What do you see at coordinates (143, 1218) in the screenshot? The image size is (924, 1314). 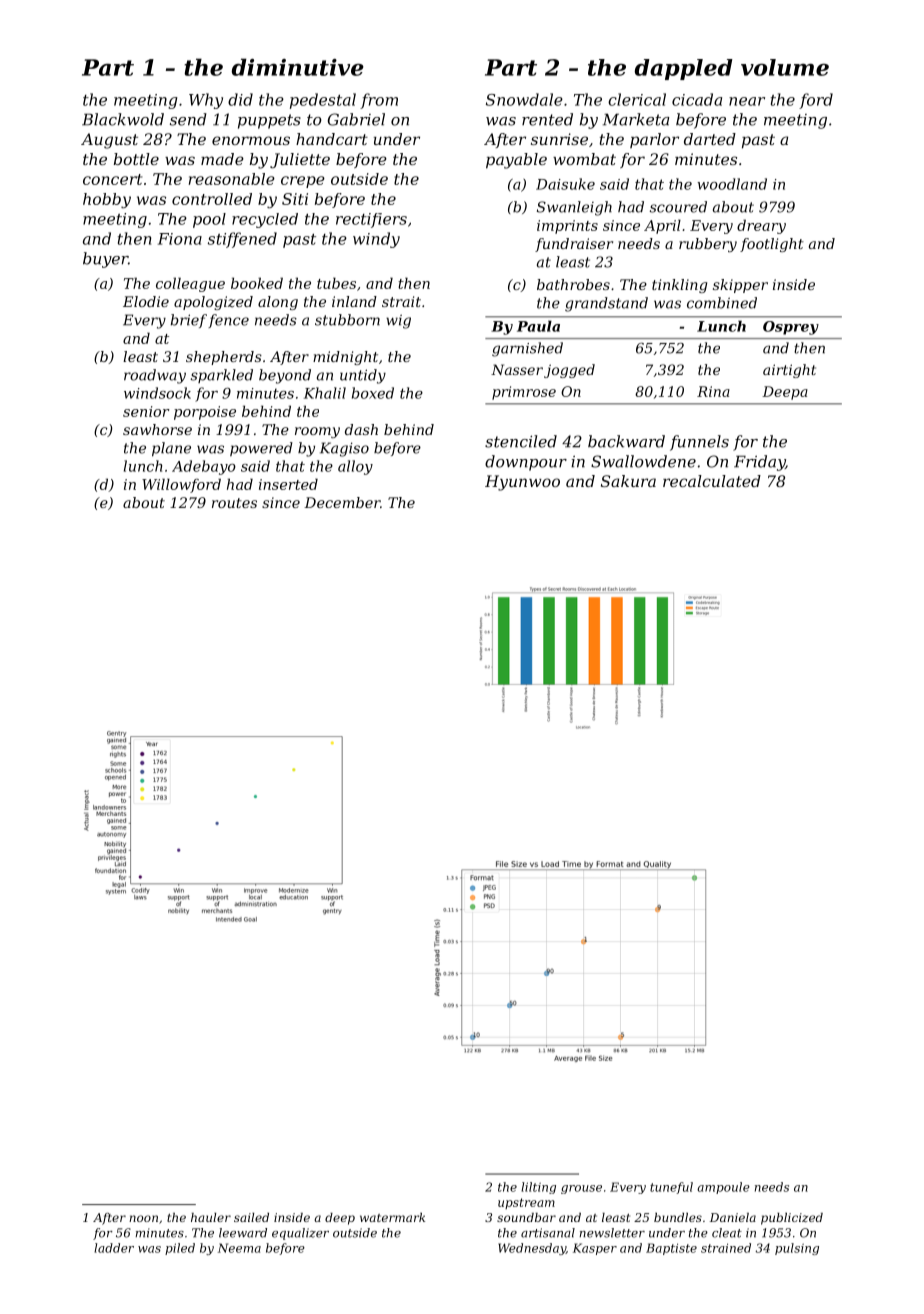 I see `noon` at bounding box center [143, 1218].
